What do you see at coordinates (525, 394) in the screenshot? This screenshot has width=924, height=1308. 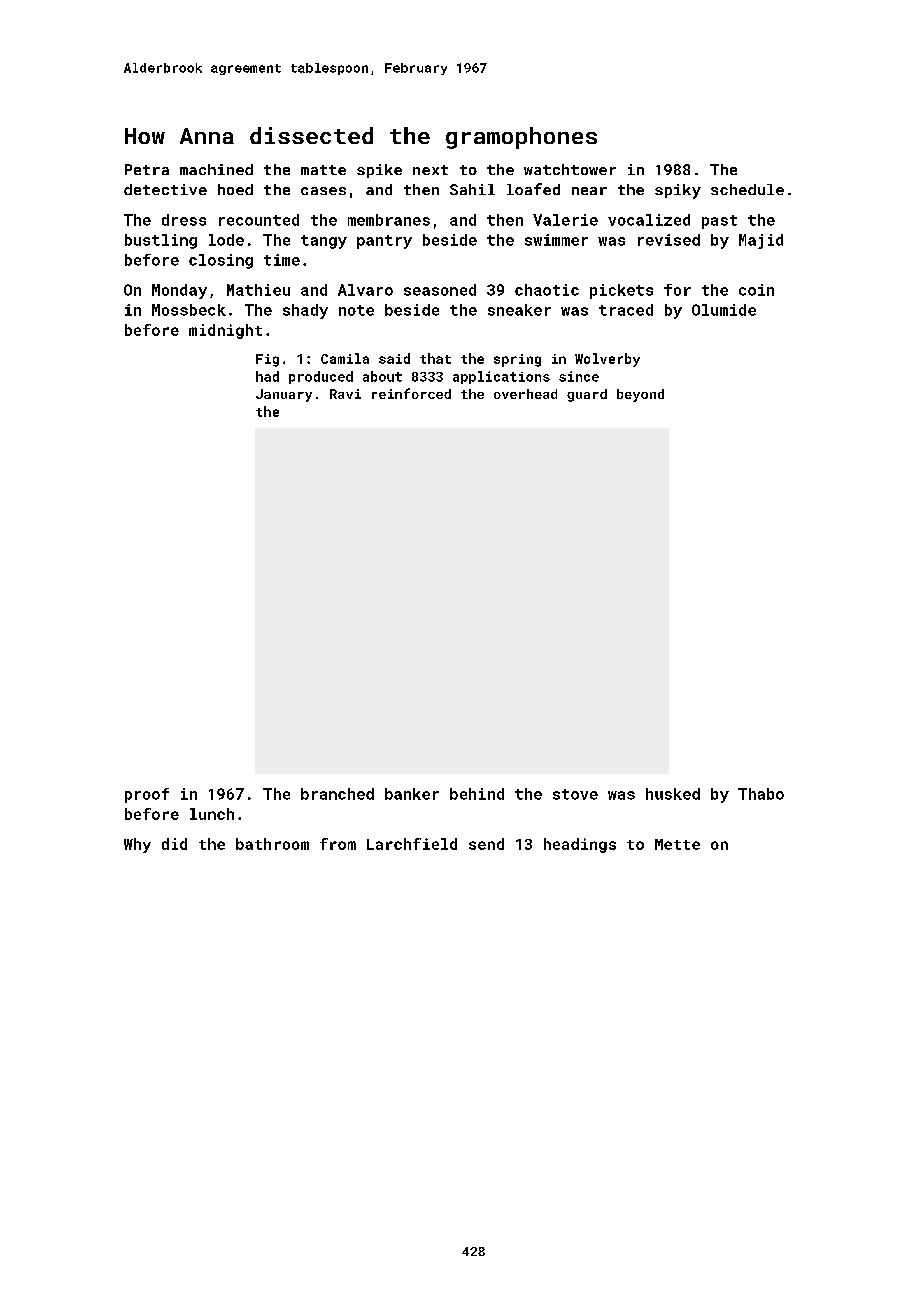 I see `overhead` at bounding box center [525, 394].
